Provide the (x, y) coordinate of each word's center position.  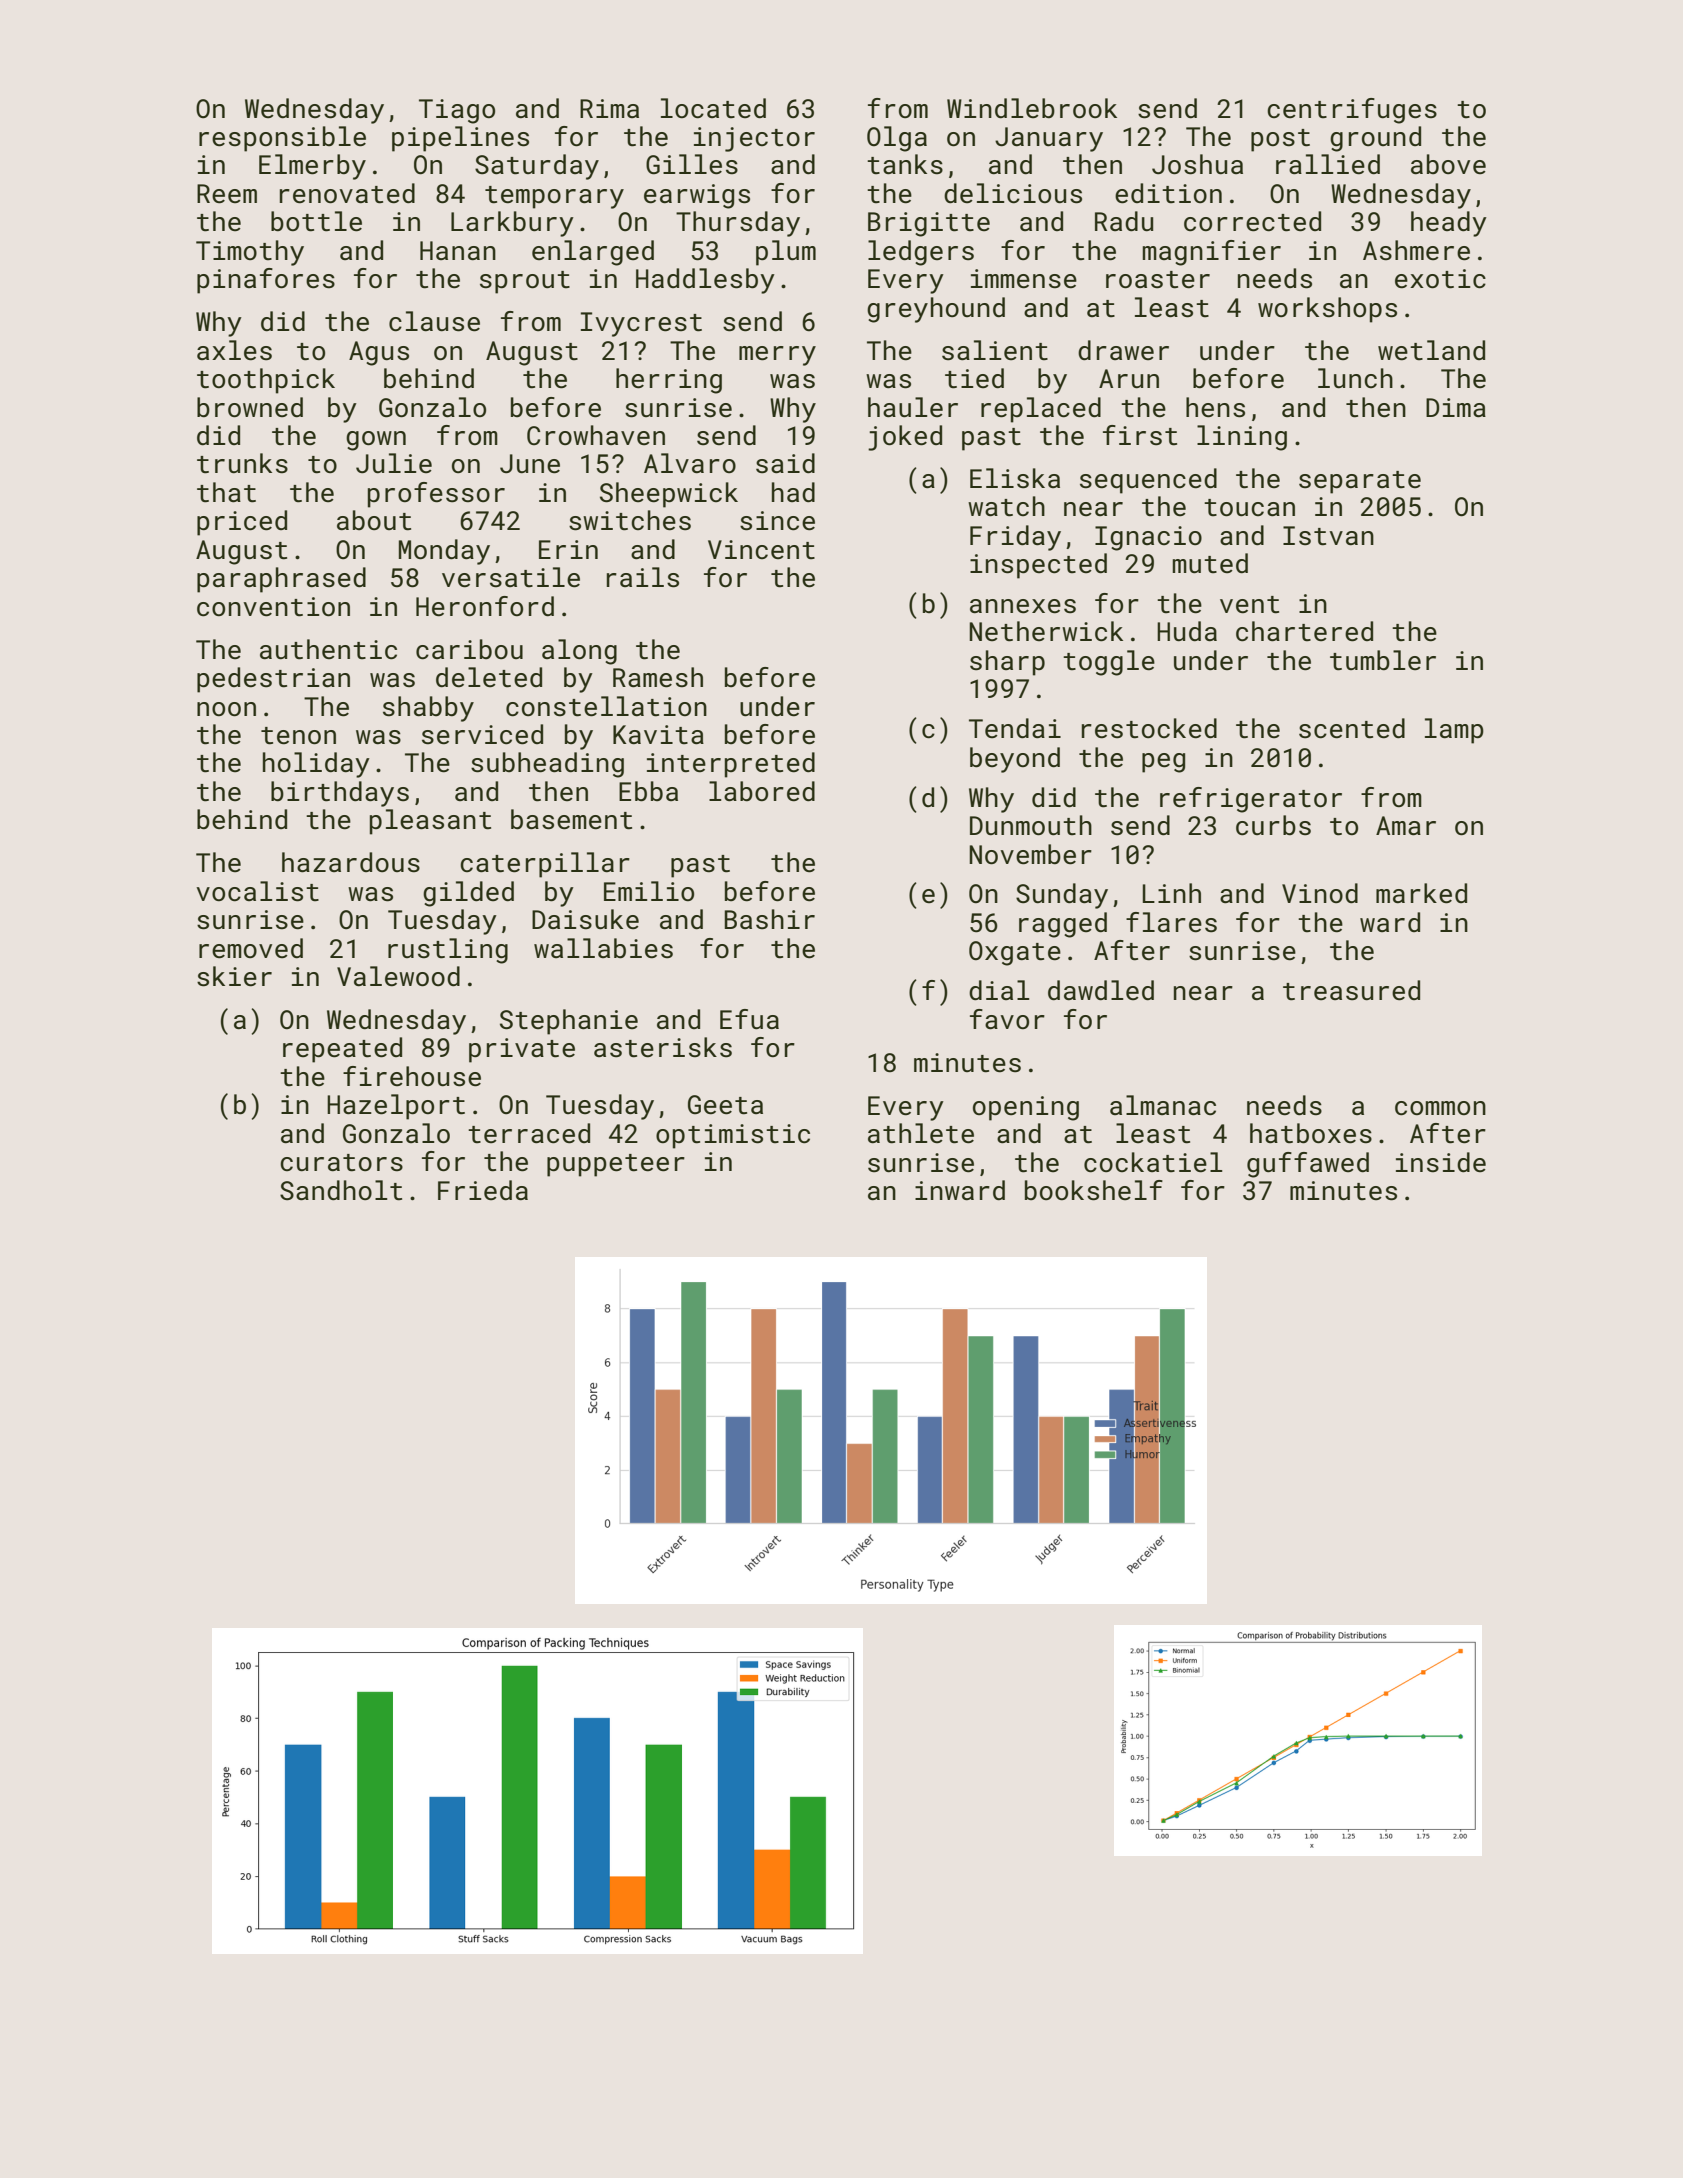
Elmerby (312, 167)
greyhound (936, 310)
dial (999, 990)
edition (1168, 193)
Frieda (483, 1190)
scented (1352, 728)
